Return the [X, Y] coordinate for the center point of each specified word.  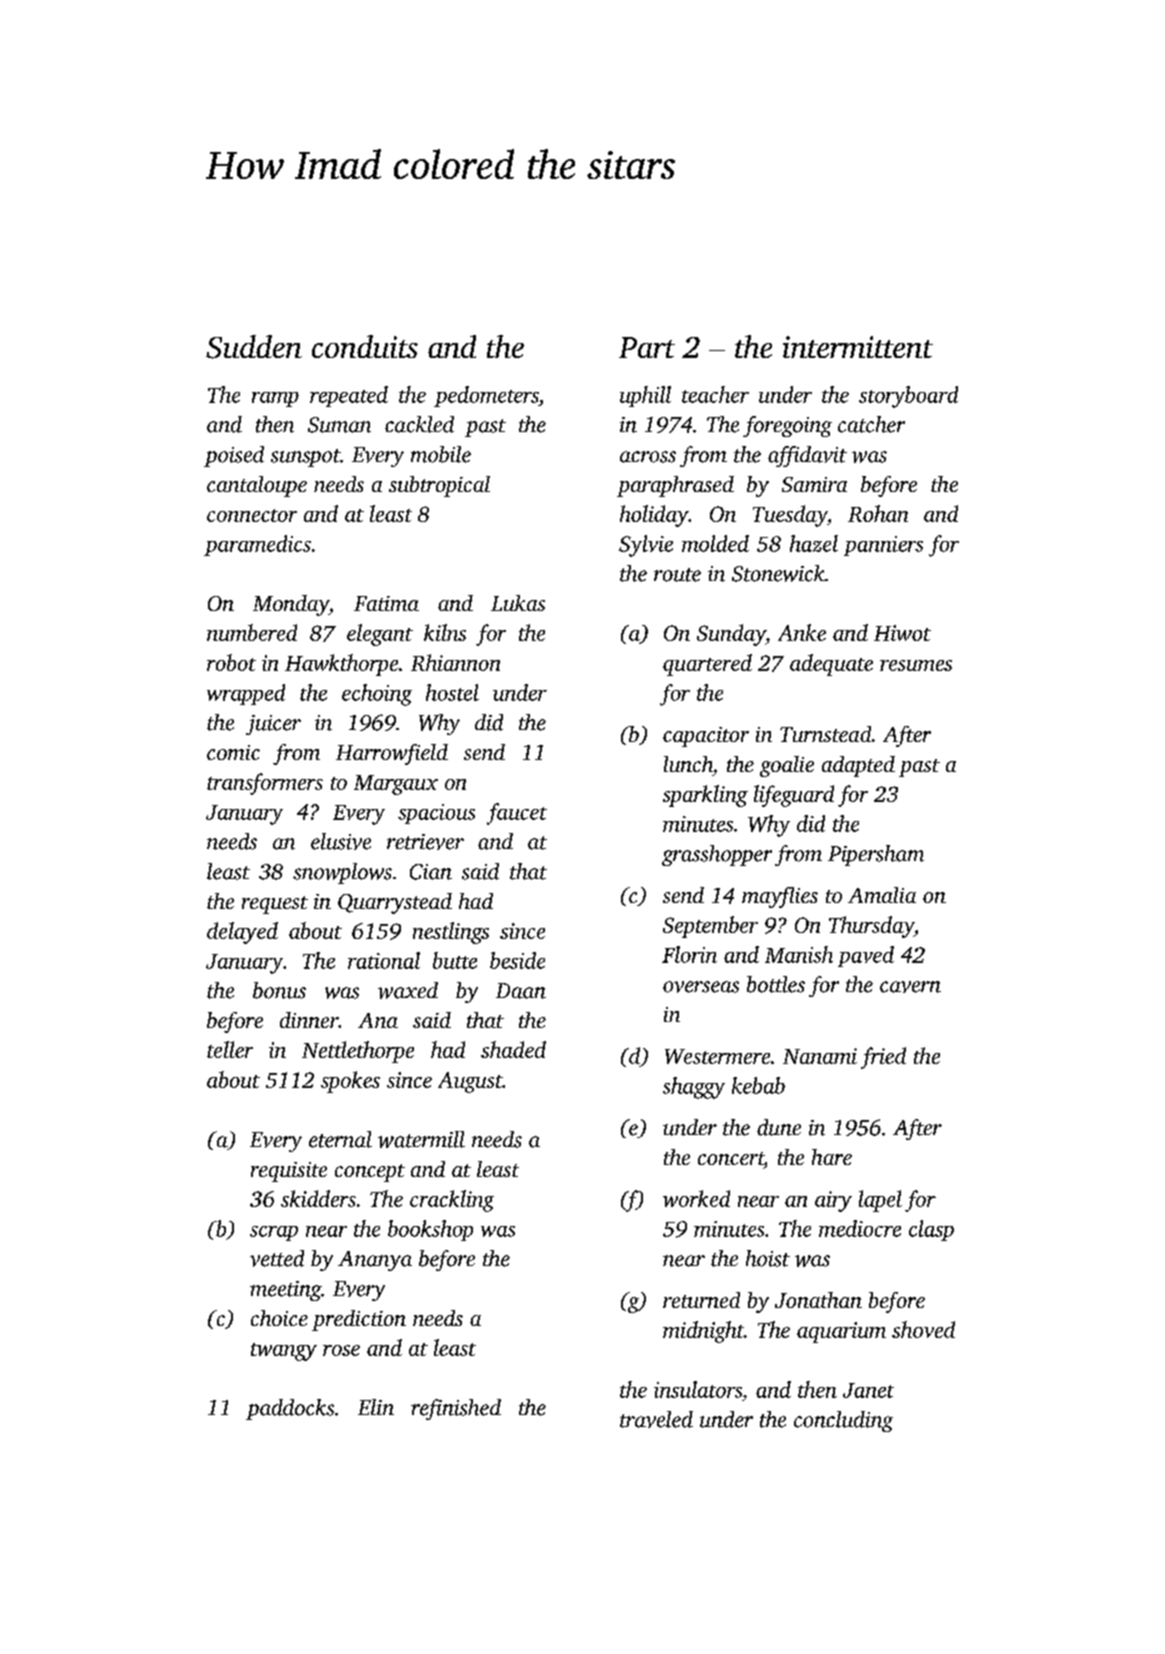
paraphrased [675, 486]
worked [696, 1198]
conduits [365, 346]
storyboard [908, 397]
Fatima [386, 603]
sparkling [705, 796]
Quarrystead [395, 903]
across [648, 457]
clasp [931, 1230]
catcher [871, 424]
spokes [350, 1082]
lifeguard [794, 796]
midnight [703, 1332]
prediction [359, 1320]
